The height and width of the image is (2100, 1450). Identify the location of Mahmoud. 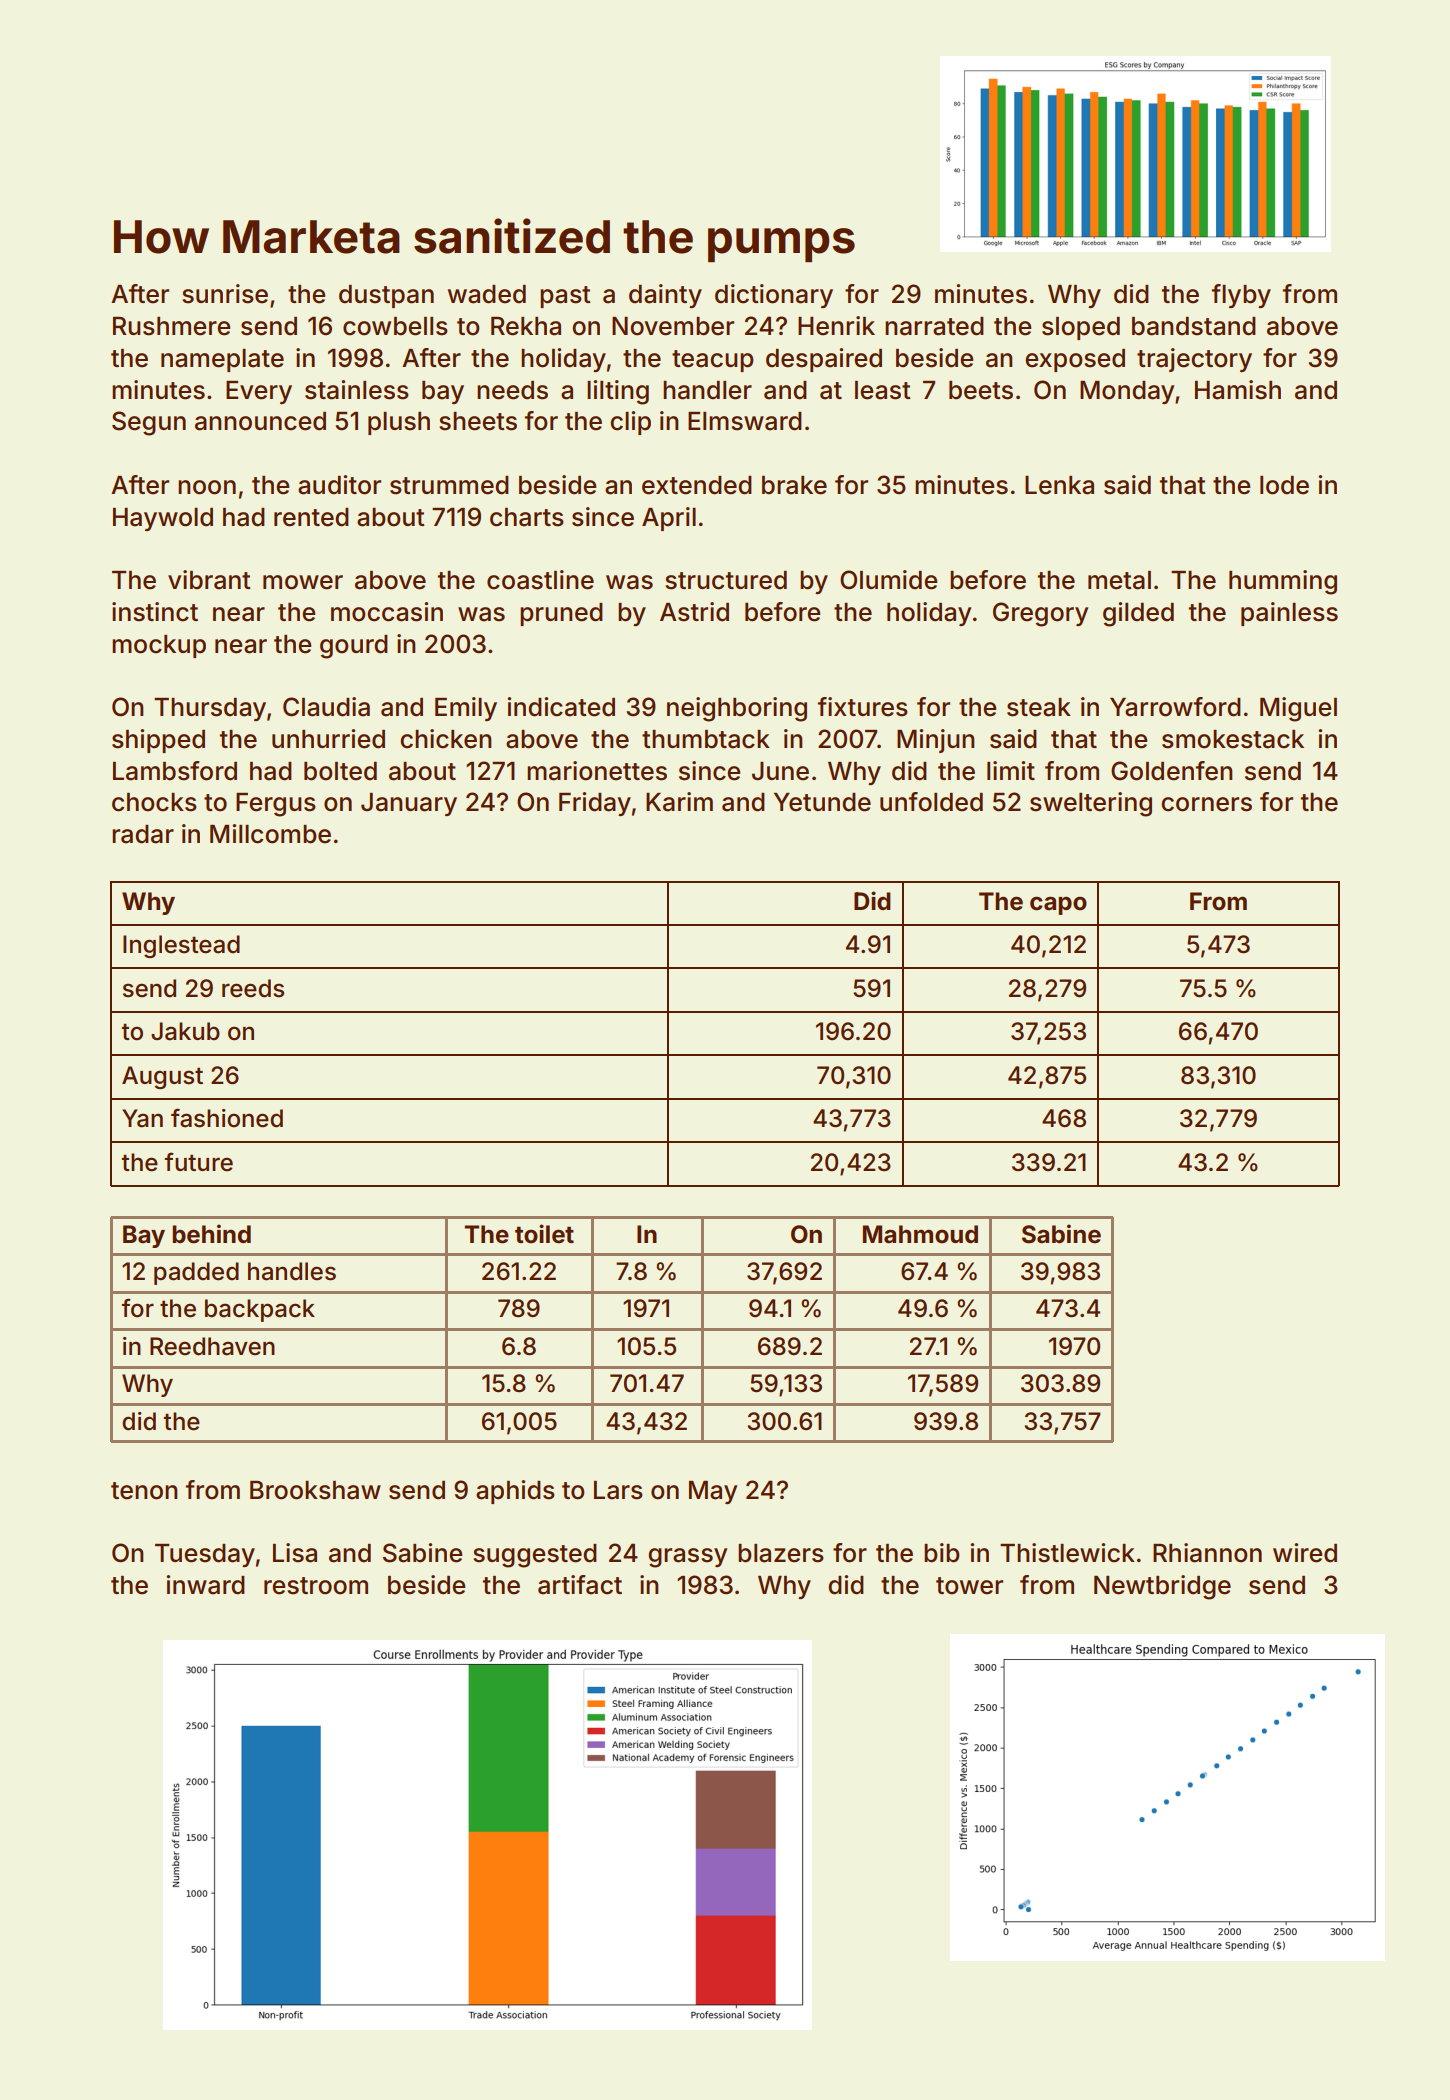
(920, 1234).
